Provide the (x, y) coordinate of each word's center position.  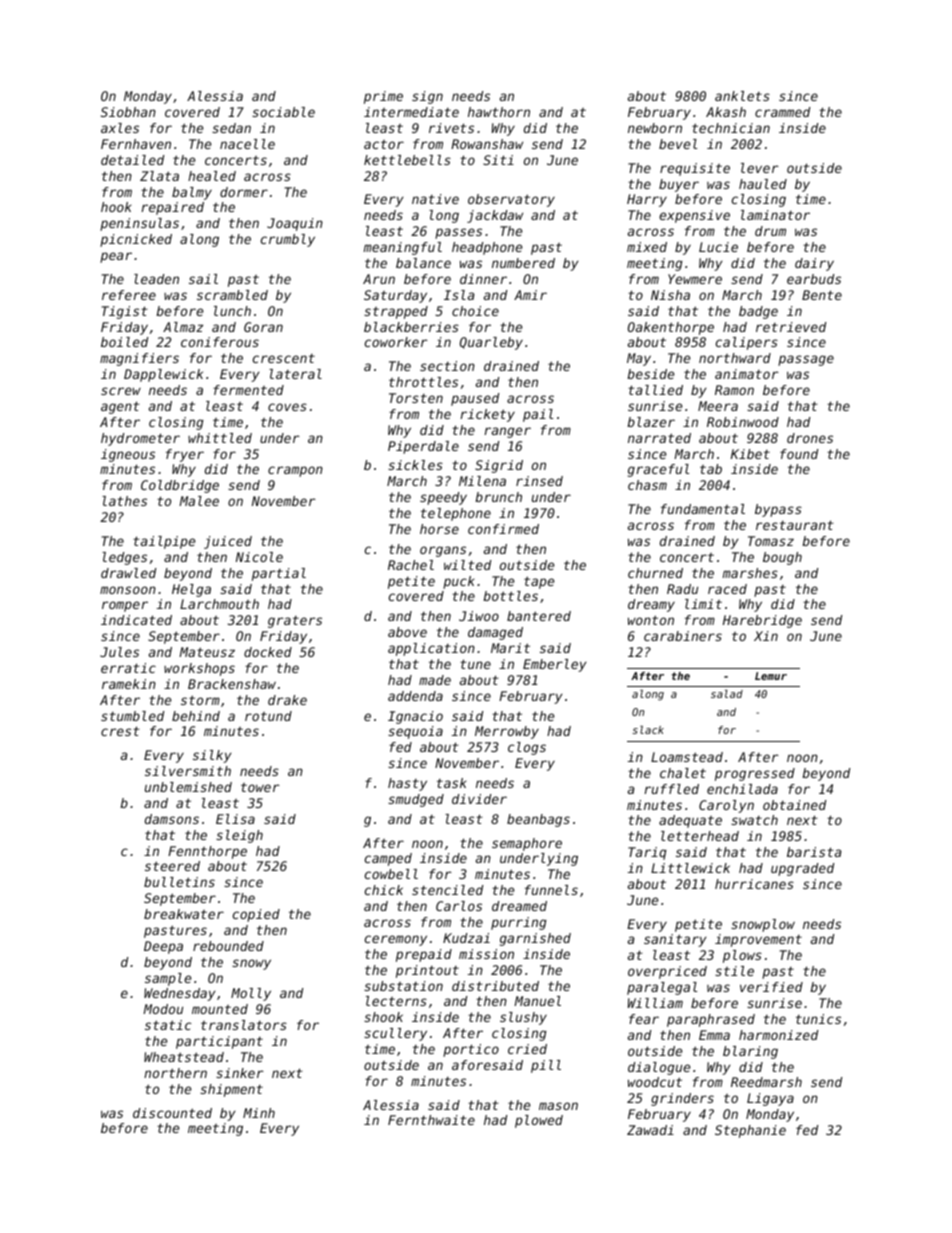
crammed (782, 112)
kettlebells (407, 160)
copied (256, 915)
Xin (766, 636)
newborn (655, 128)
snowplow (763, 925)
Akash (726, 112)
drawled (128, 573)
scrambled (232, 295)
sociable (283, 112)
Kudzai (466, 938)
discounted (172, 1113)
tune (475, 664)
